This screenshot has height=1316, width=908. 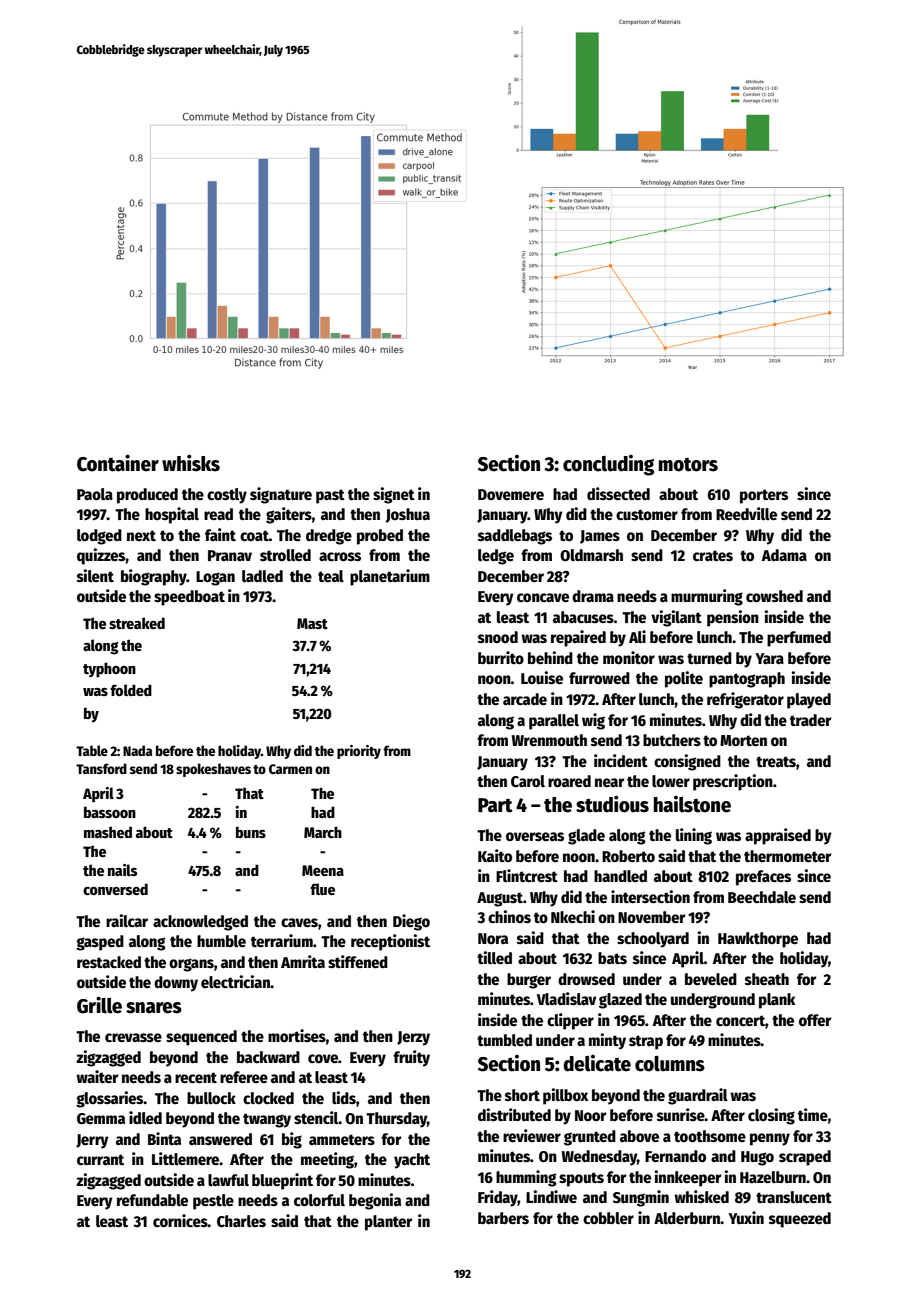 What do you see at coordinates (282, 1181) in the screenshot?
I see `blueprint` at bounding box center [282, 1181].
